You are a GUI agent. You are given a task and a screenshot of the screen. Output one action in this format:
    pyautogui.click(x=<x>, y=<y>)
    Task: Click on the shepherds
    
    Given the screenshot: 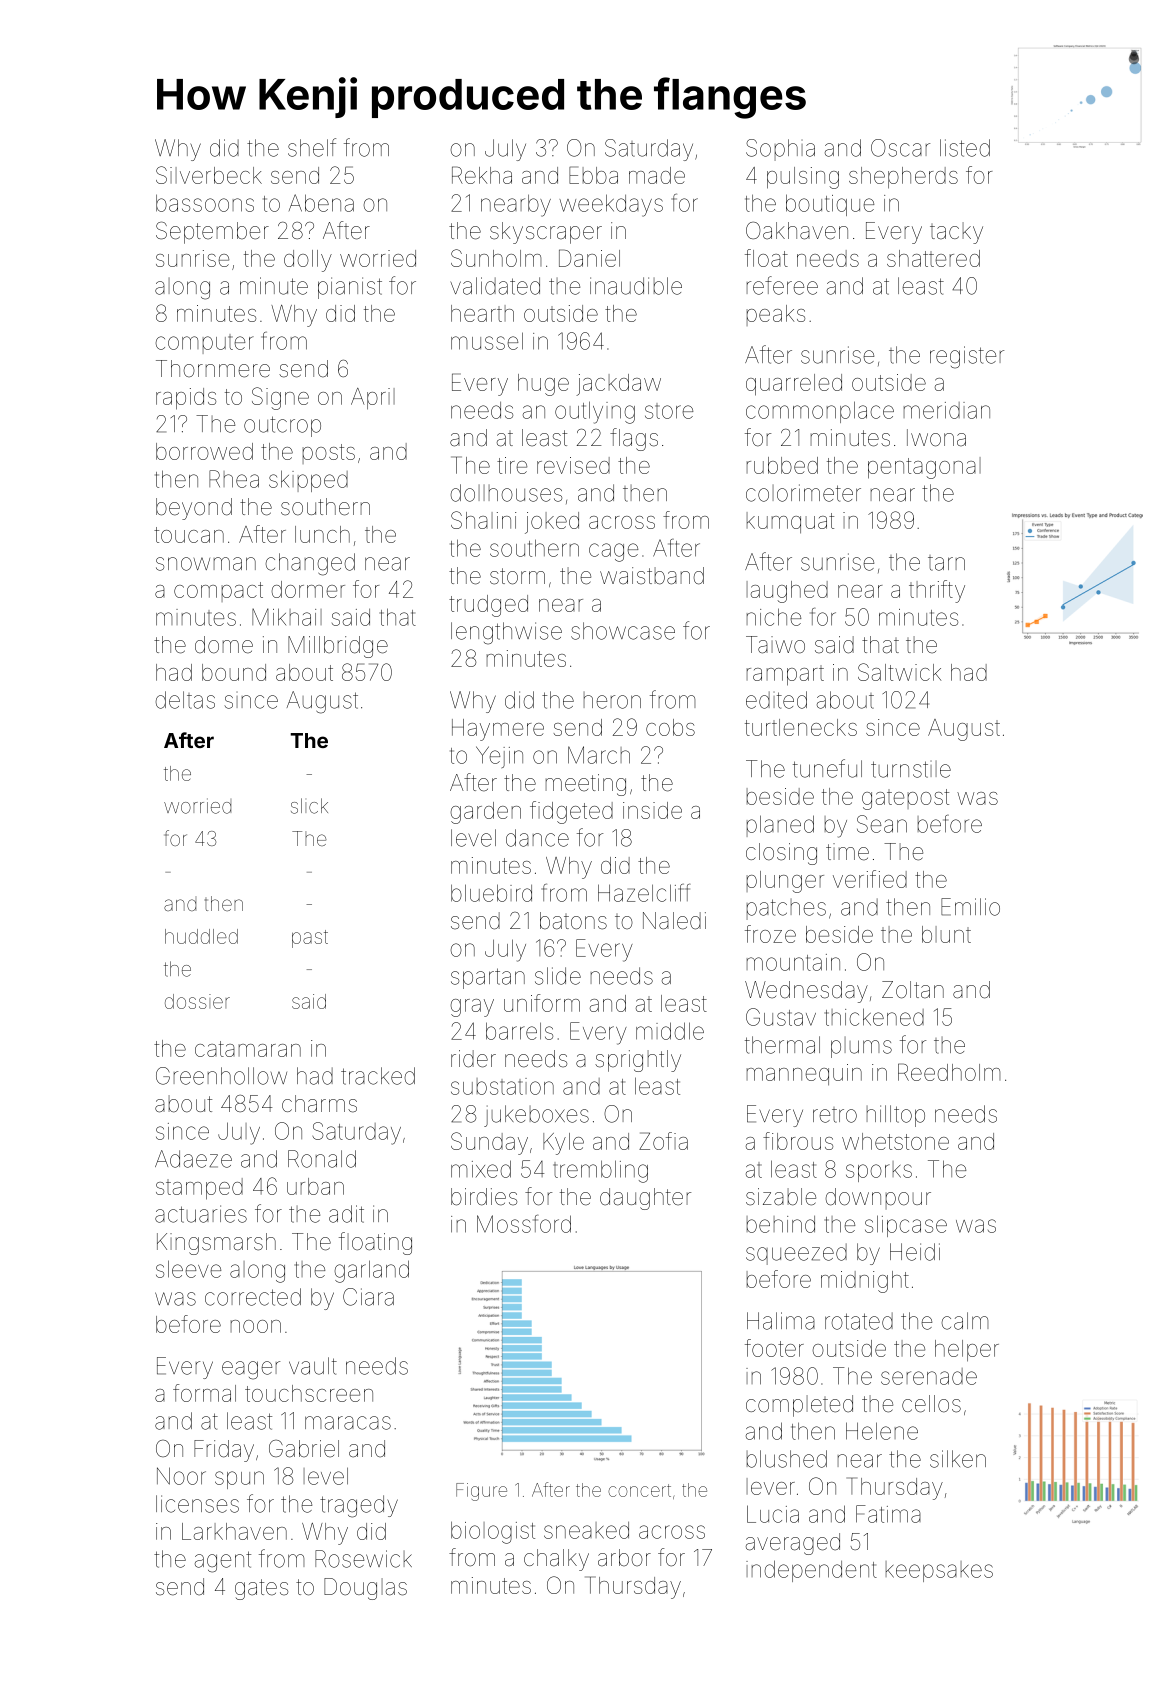 What is the action you would take?
    pyautogui.click(x=903, y=178)
